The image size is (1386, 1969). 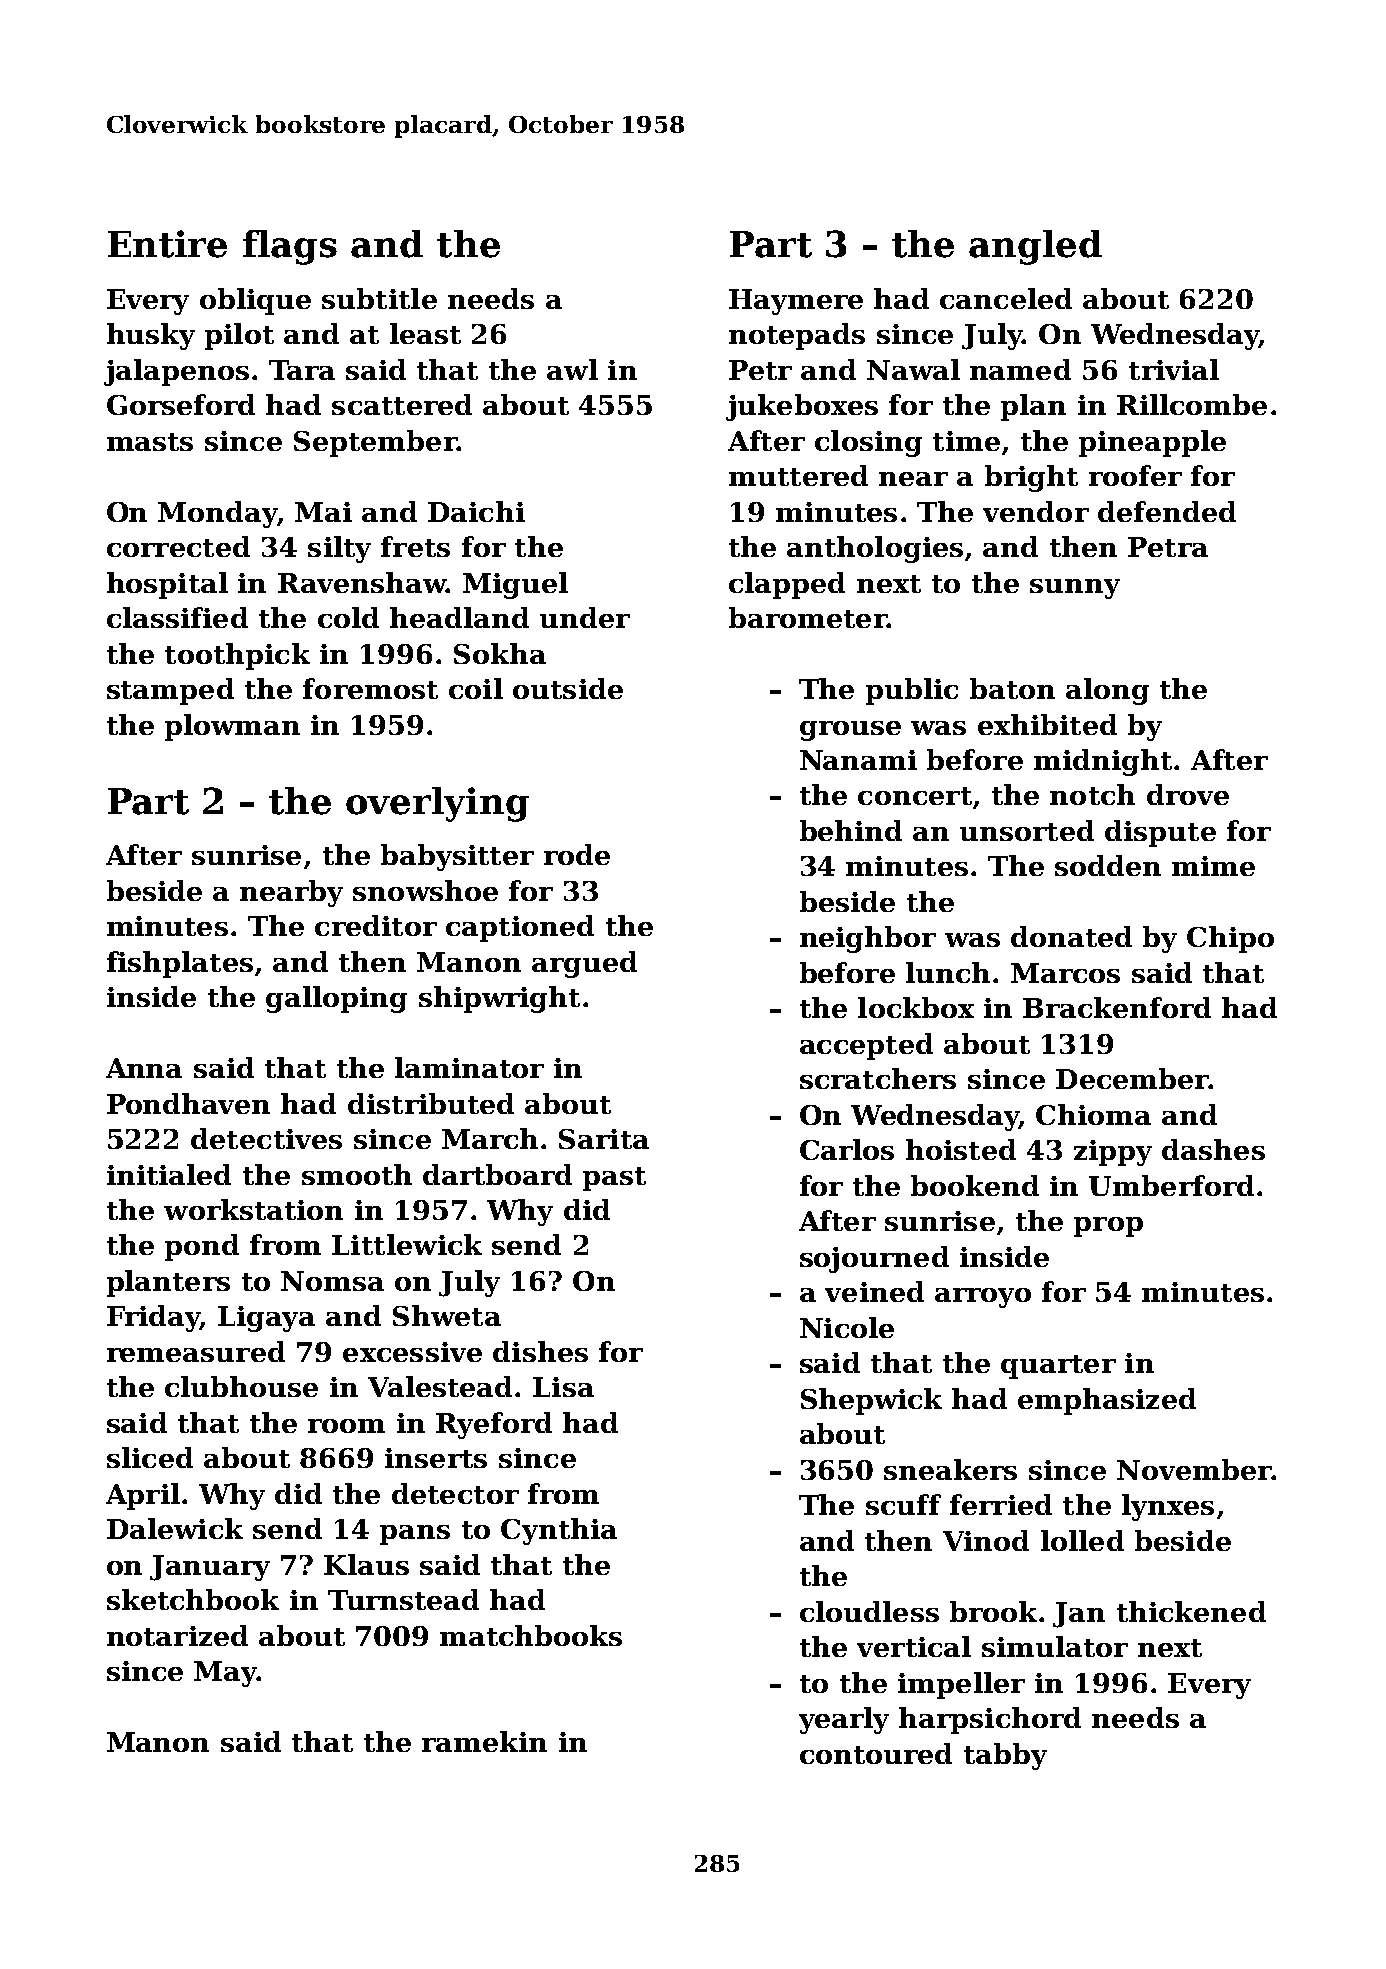 I want to click on canceled, so click(x=1006, y=298).
